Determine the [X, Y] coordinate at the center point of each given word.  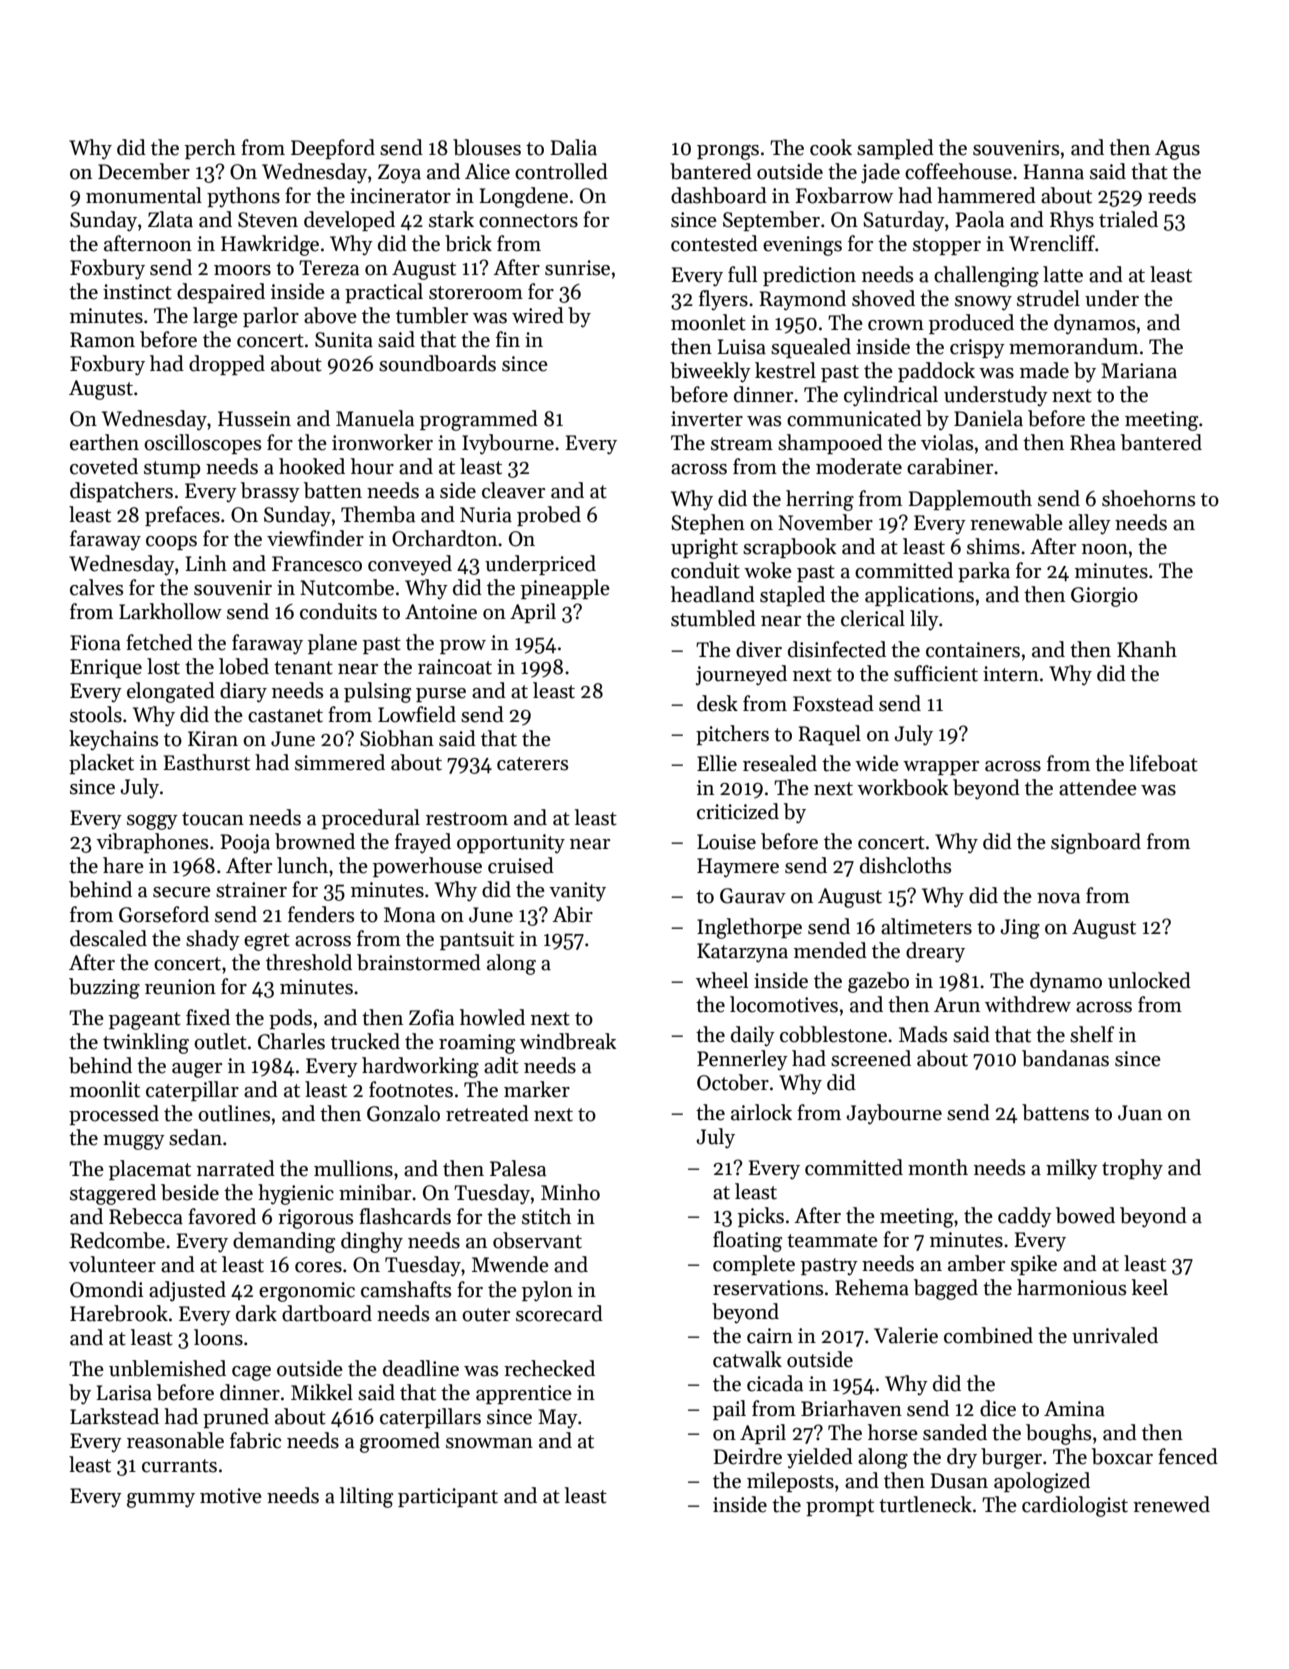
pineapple [565, 589]
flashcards [405, 1216]
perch [210, 149]
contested [714, 243]
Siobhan [397, 738]
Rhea [1093, 442]
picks [761, 1217]
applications [919, 596]
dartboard [327, 1313]
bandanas [1065, 1058]
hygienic [296, 1194]
